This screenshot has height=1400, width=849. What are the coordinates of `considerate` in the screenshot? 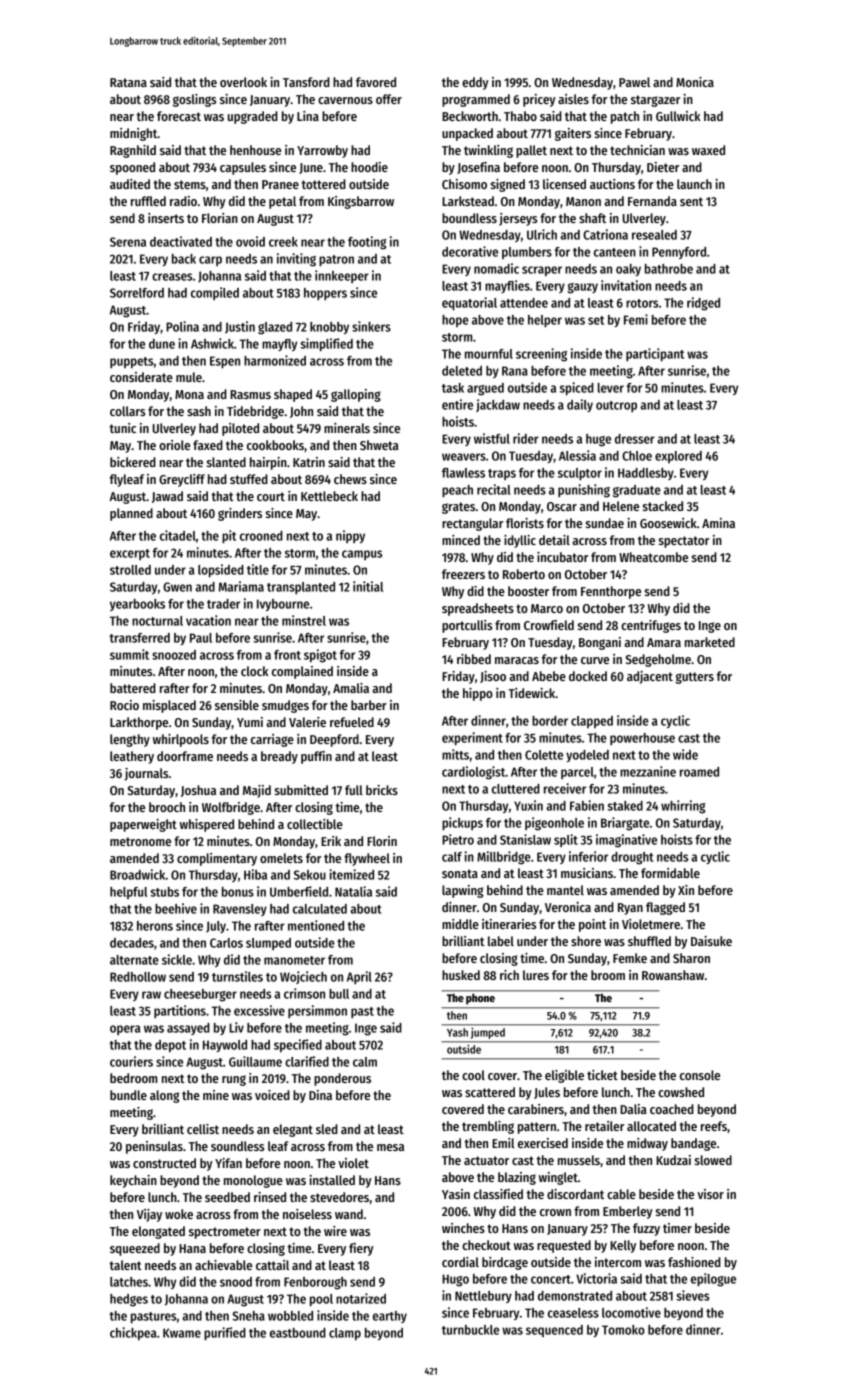 It's located at (141, 377).
